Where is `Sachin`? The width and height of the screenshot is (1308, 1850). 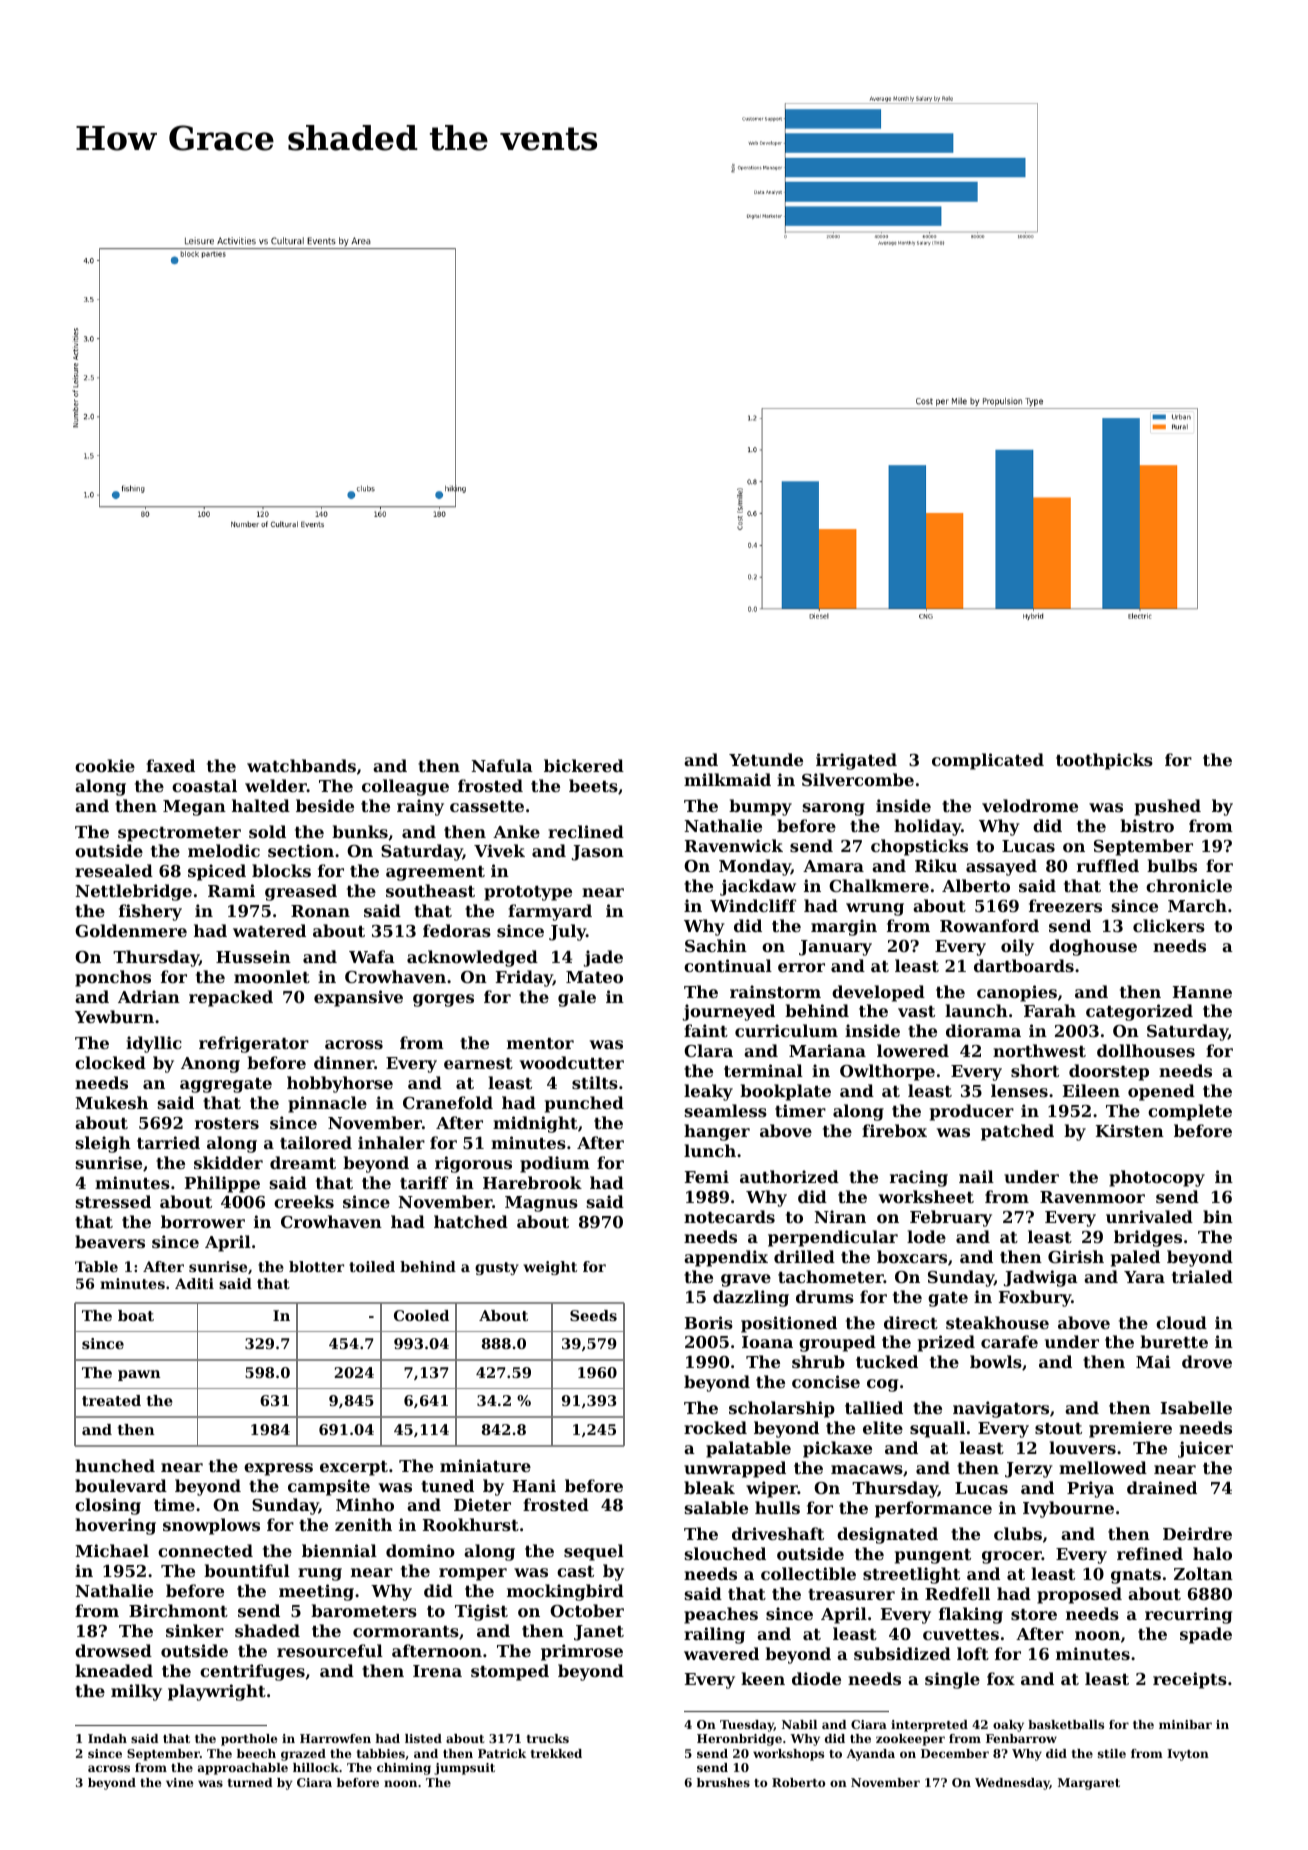 Sachin is located at coordinates (716, 945).
